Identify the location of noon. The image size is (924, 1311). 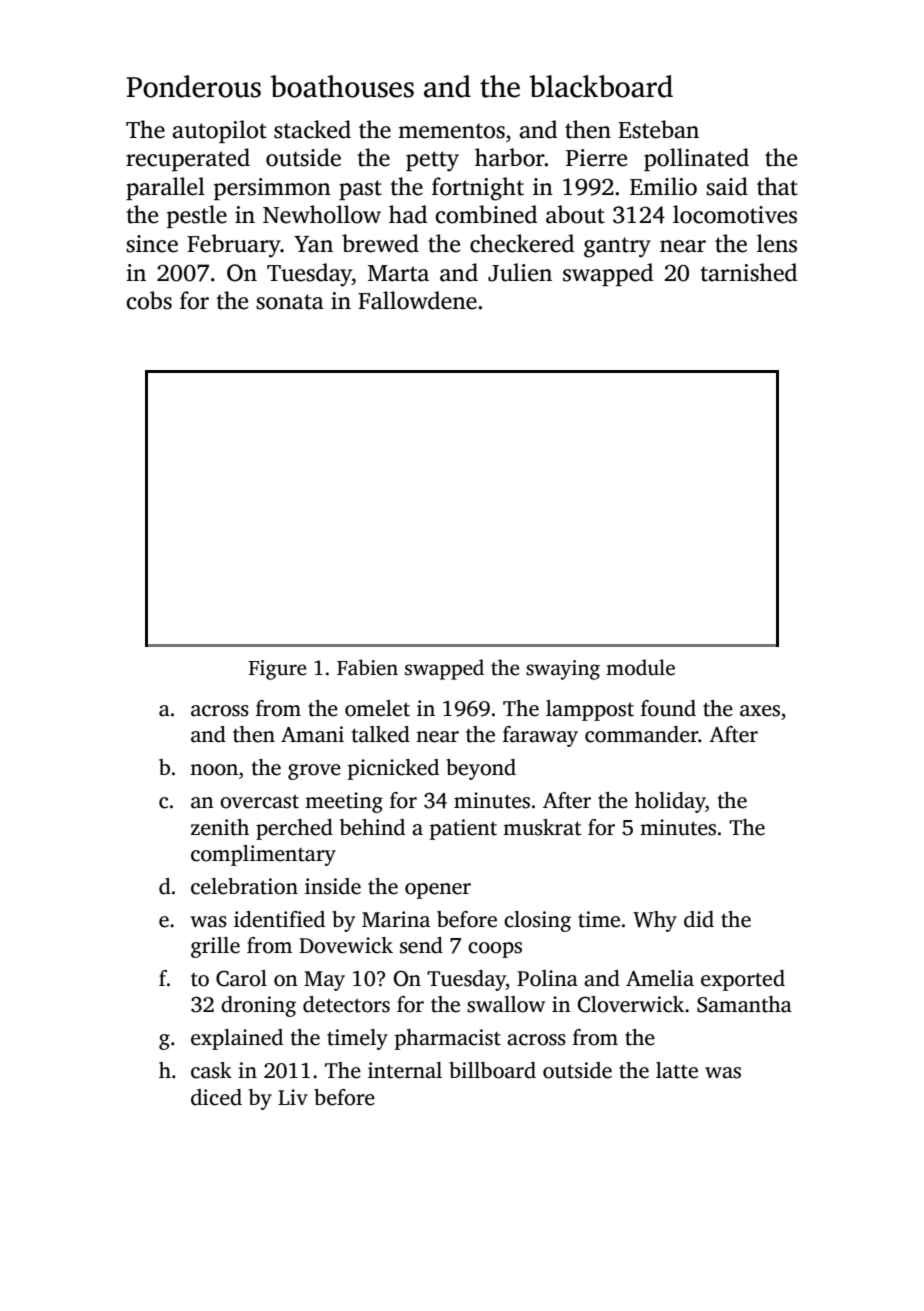
(214, 770).
